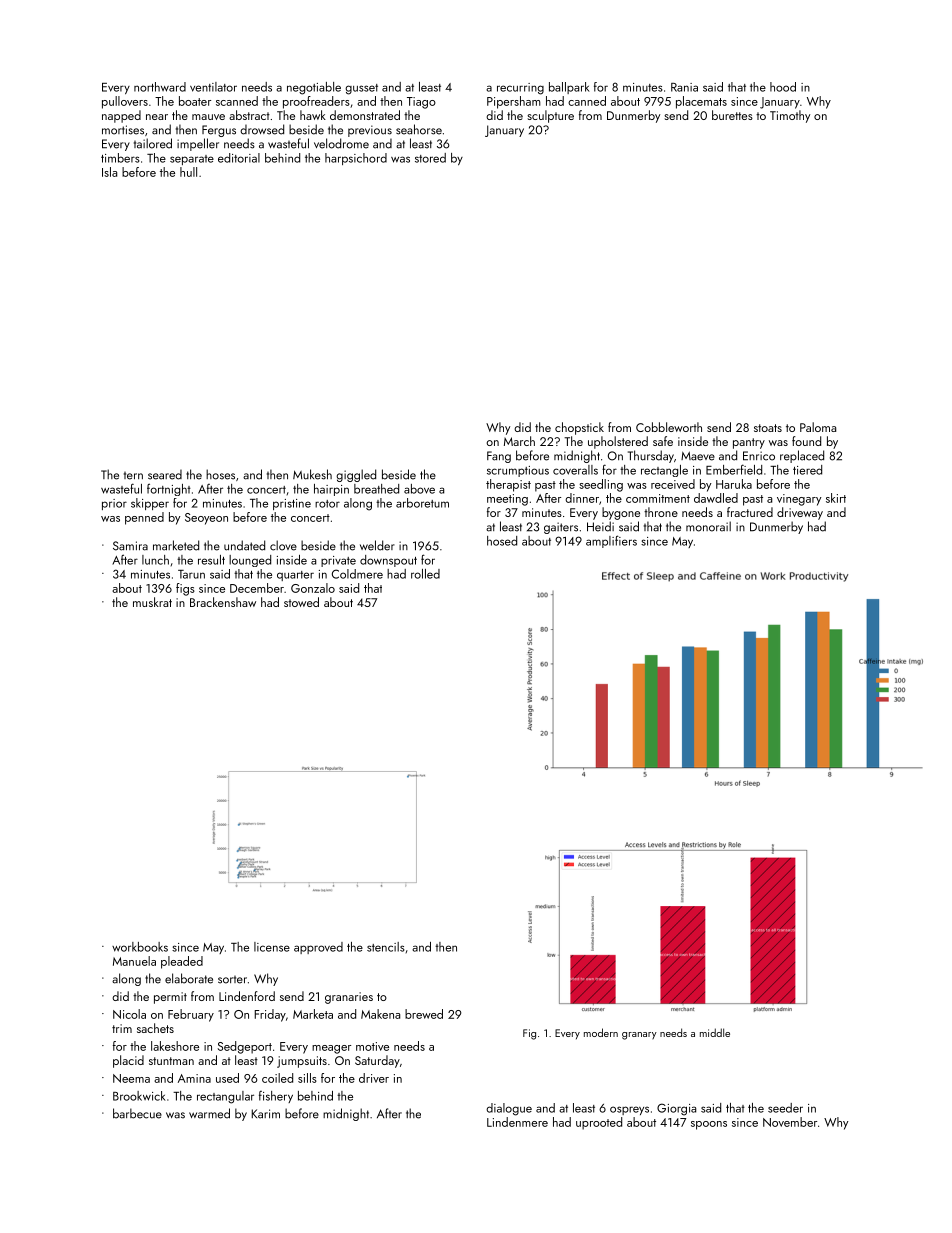  I want to click on Mukesh, so click(312, 474).
